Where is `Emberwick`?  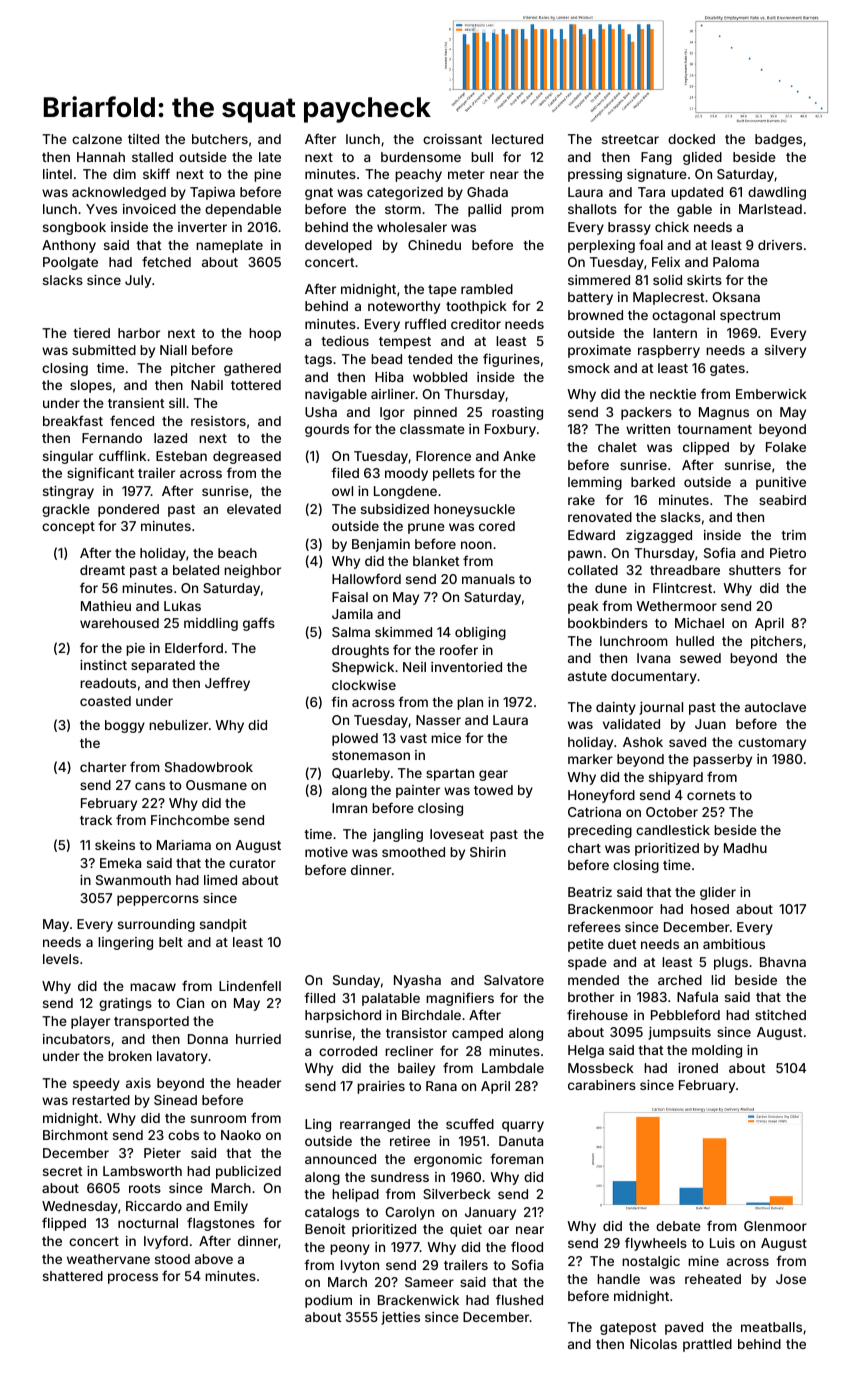
Emberwick is located at coordinates (771, 394).
